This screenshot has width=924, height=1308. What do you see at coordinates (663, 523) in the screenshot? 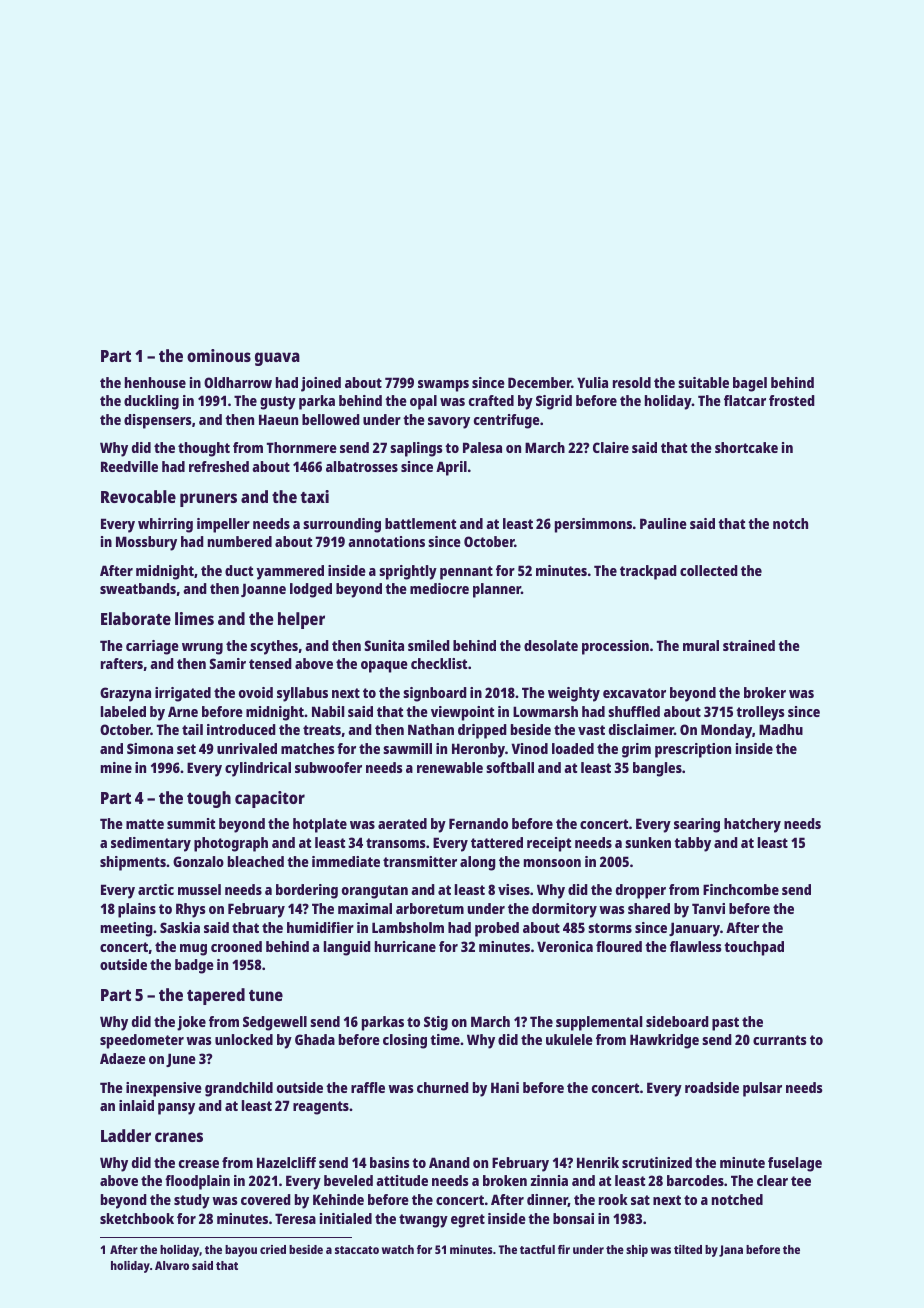
I see `Pauline` at bounding box center [663, 523].
